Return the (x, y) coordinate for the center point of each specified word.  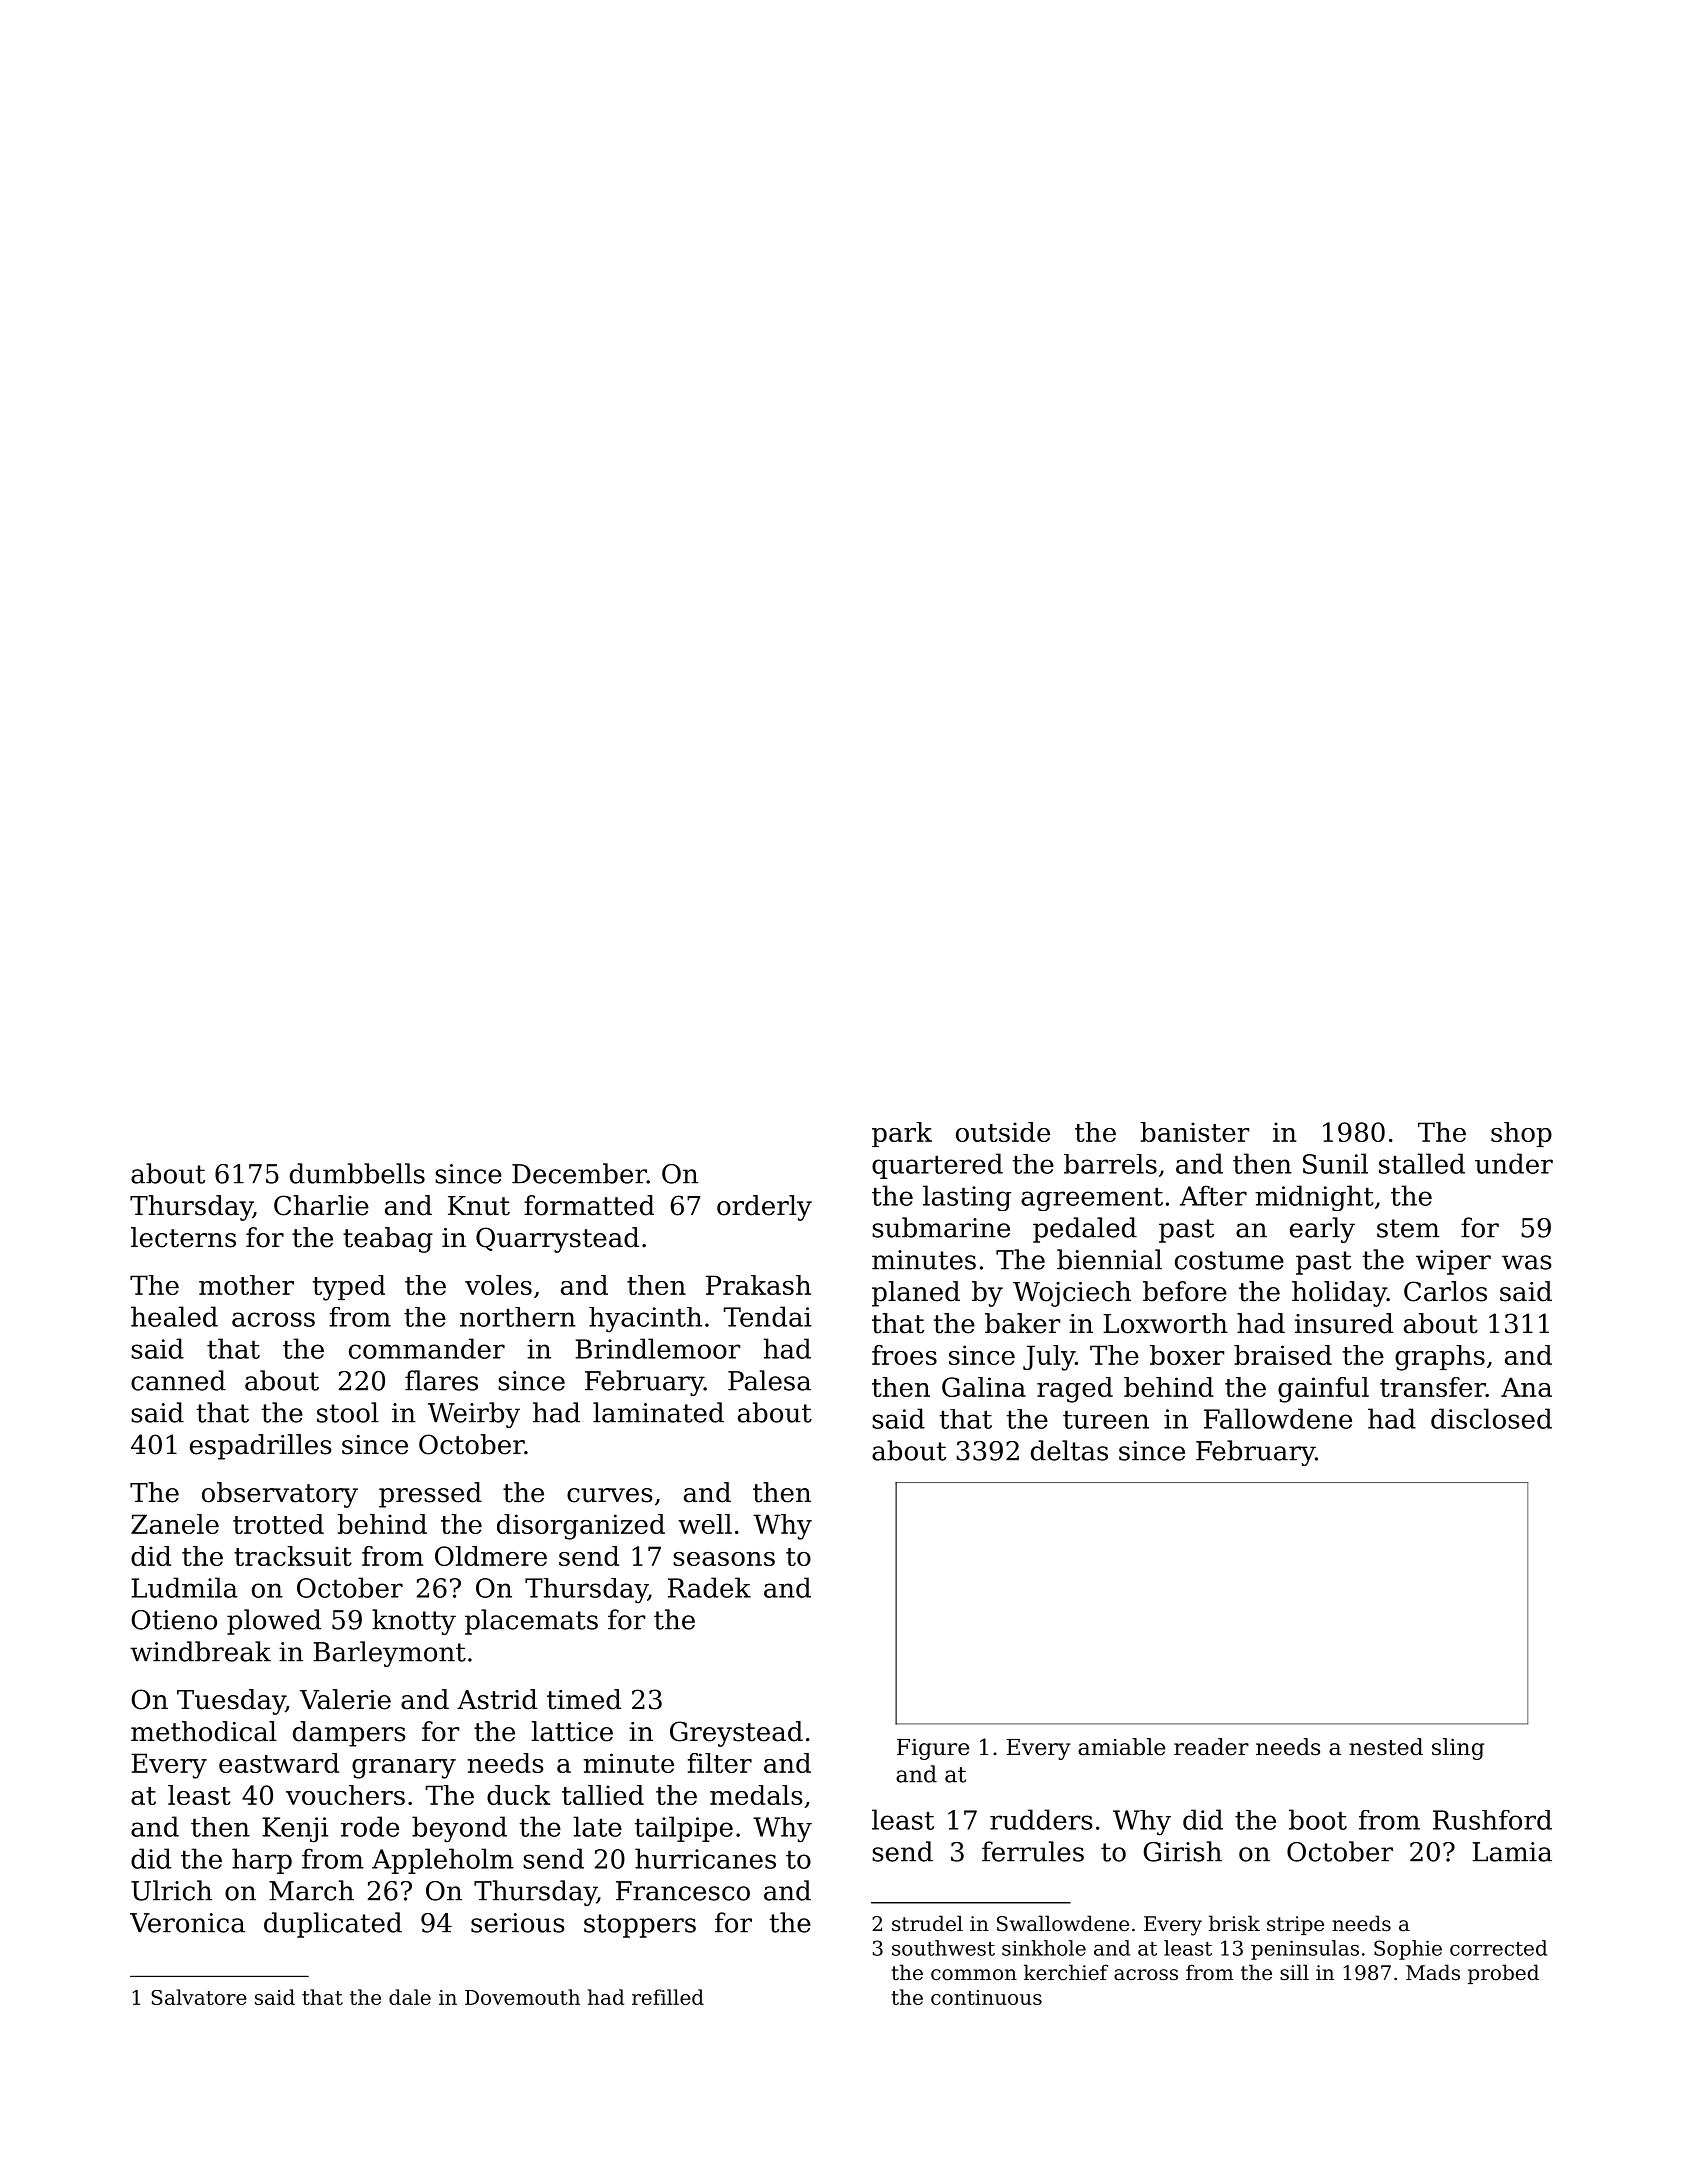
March (311, 1890)
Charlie (321, 1205)
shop (1521, 1134)
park (902, 1134)
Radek (709, 1587)
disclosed (1491, 1418)
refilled (668, 1997)
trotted (278, 1524)
